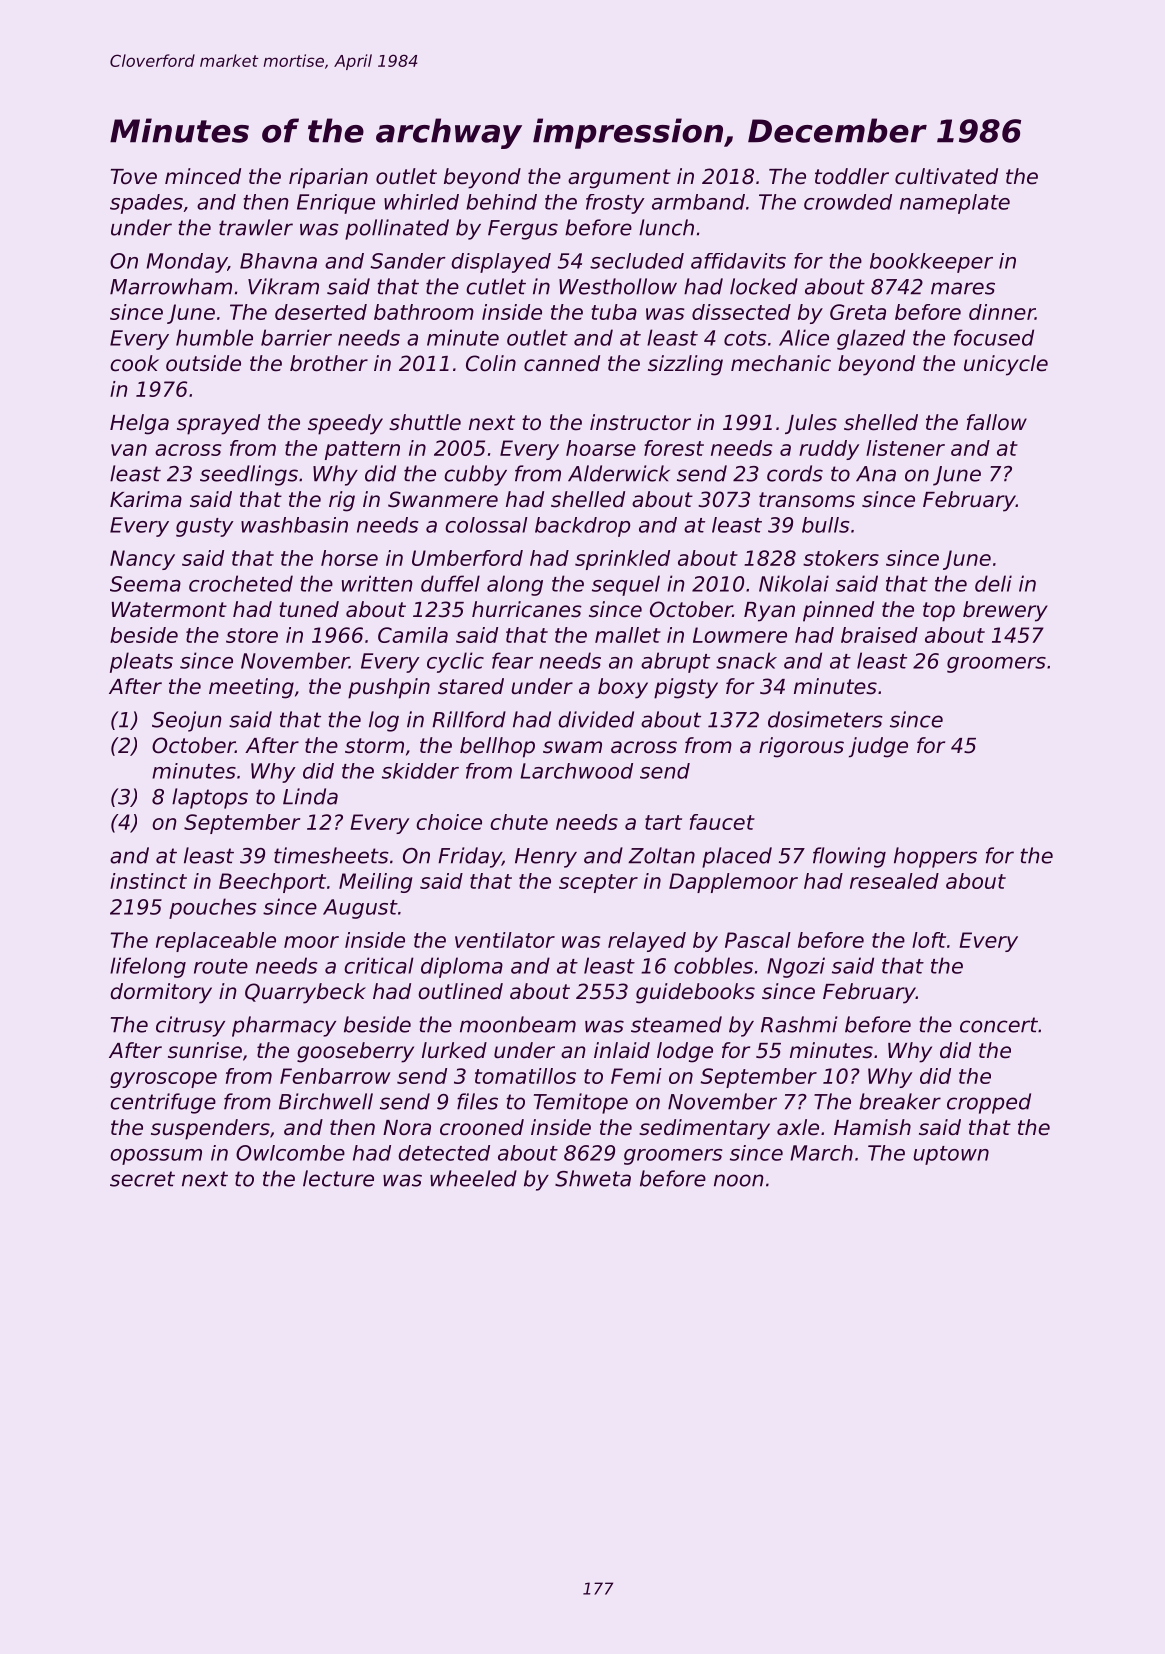 Image resolution: width=1165 pixels, height=1654 pixels. Describe the element at coordinates (505, 940) in the document. I see `ventilator` at that location.
